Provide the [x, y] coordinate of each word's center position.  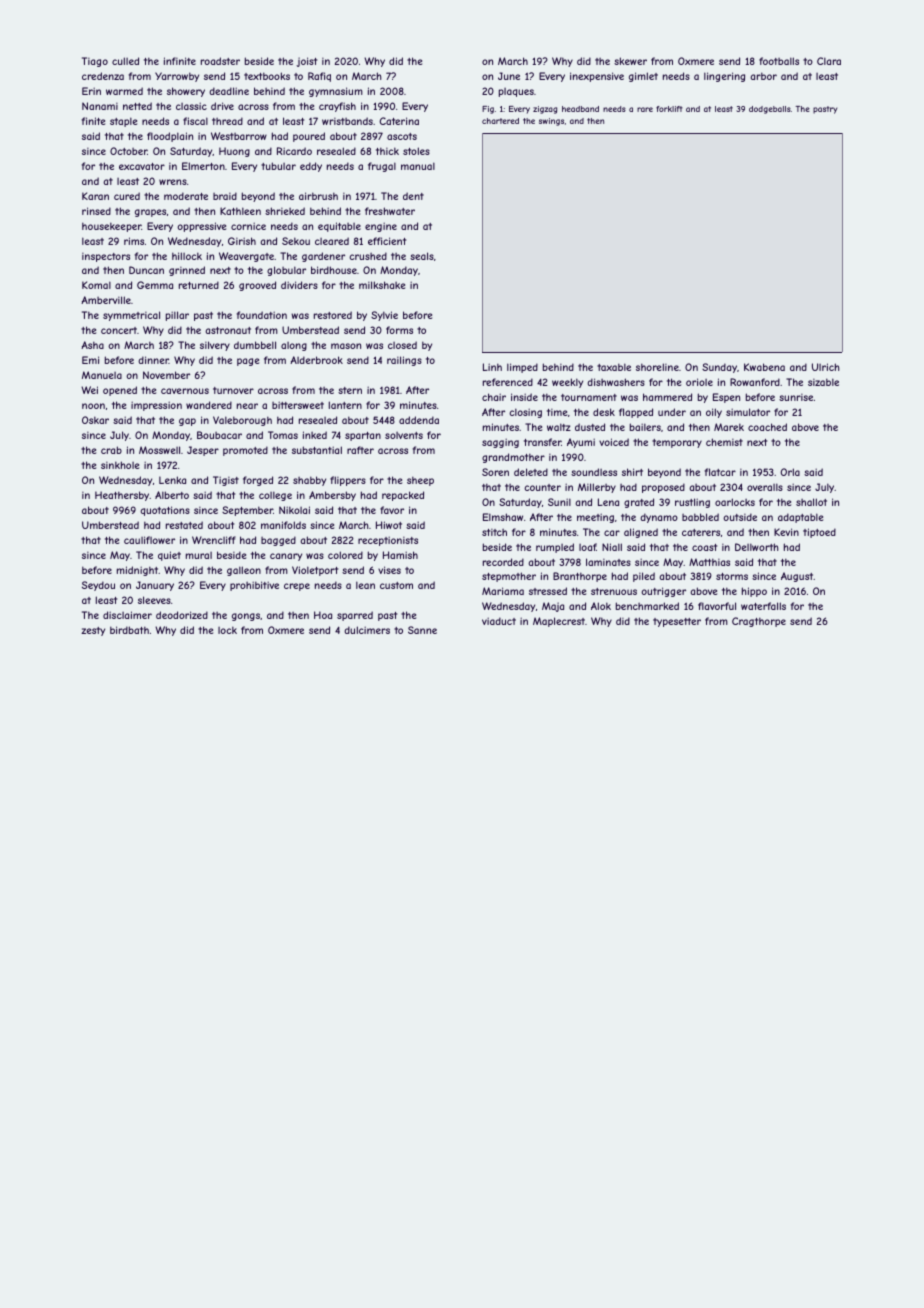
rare [645, 109]
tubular [278, 166]
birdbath [129, 630]
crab [111, 450]
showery [186, 92]
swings [551, 122]
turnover [233, 390]
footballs [779, 61]
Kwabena [764, 367]
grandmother [513, 458]
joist [306, 62]
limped [522, 368]
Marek [729, 427]
